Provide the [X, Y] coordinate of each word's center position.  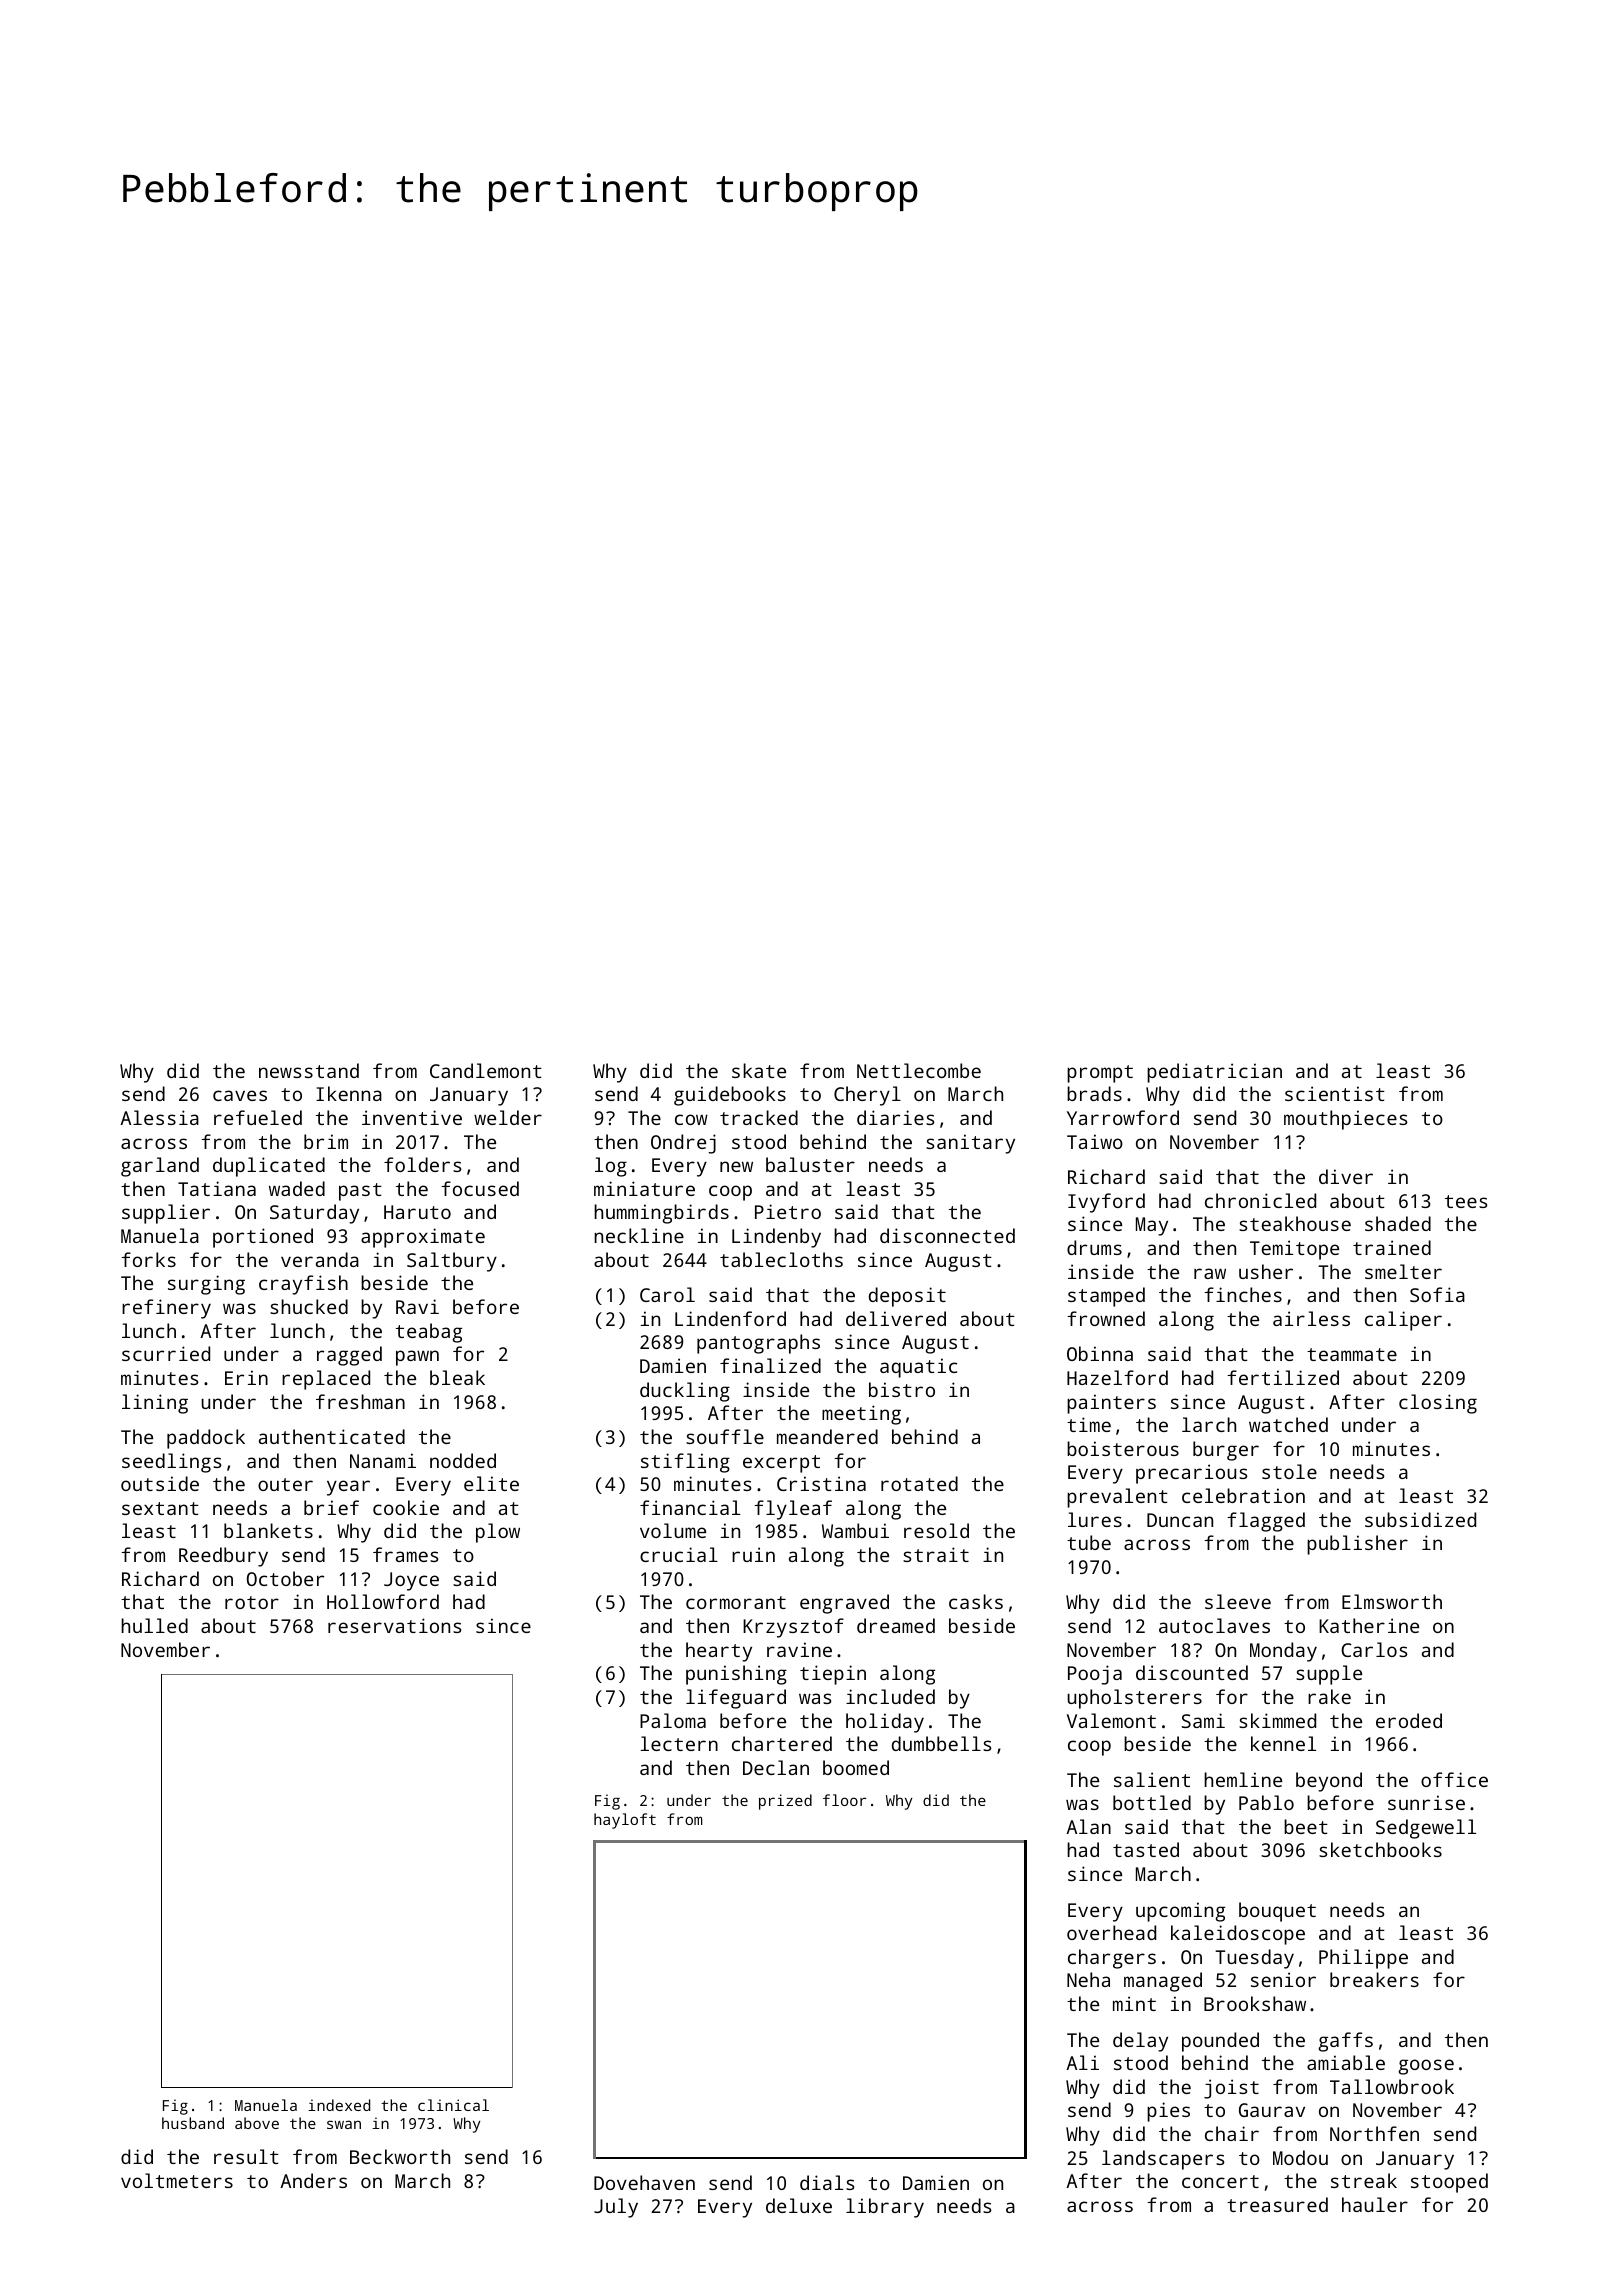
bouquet [1277, 1912]
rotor [252, 1602]
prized [785, 1802]
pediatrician [1214, 1073]
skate [759, 1070]
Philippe [1363, 1959]
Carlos [1374, 1649]
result [246, 2156]
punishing [736, 1675]
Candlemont [486, 1070]
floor [844, 1800]
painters [1111, 1404]
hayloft [625, 1821]
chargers [1112, 1959]
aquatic [918, 1368]
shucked [309, 1306]
